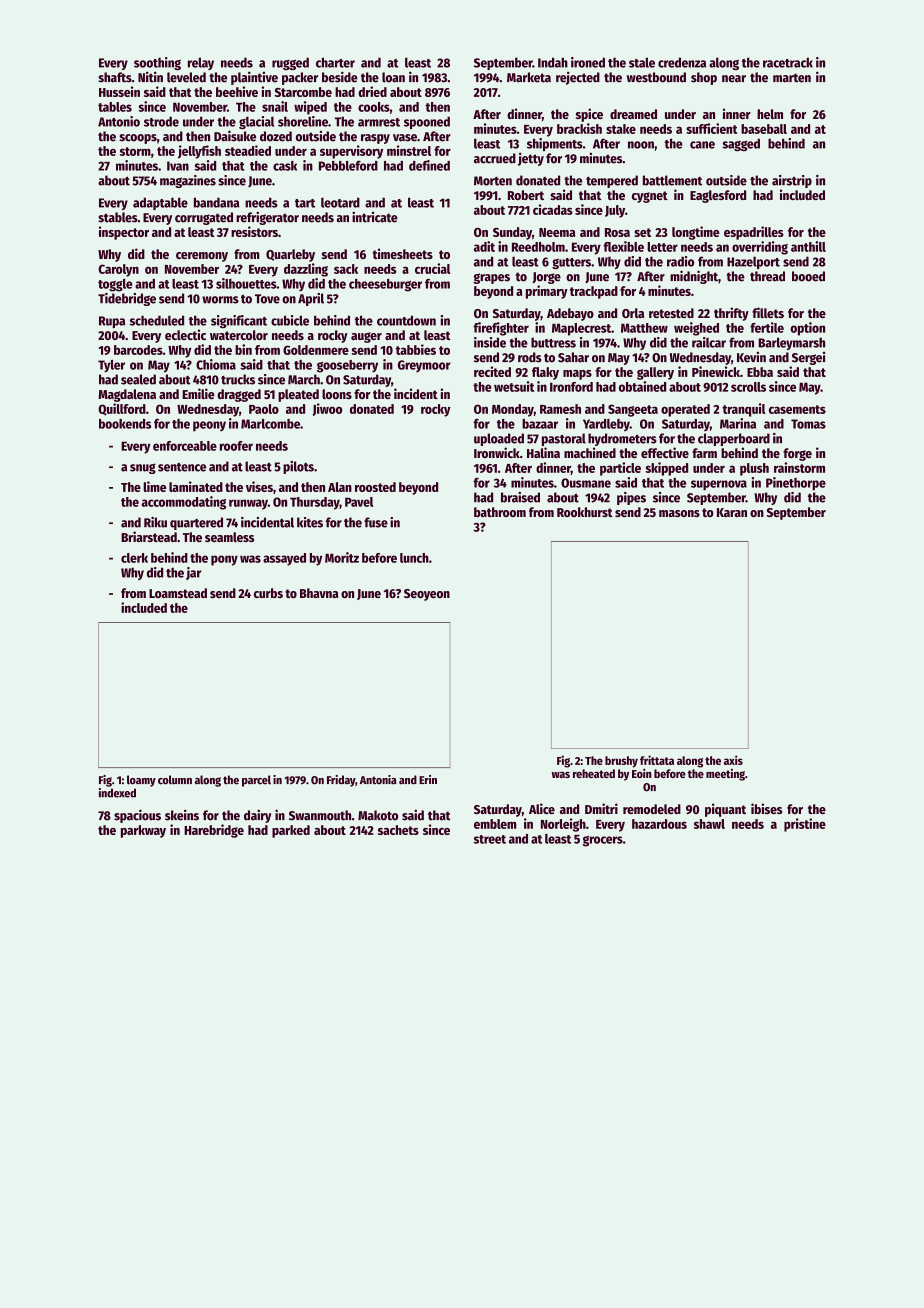  What do you see at coordinates (214, 831) in the screenshot?
I see `Harebridge` at bounding box center [214, 831].
